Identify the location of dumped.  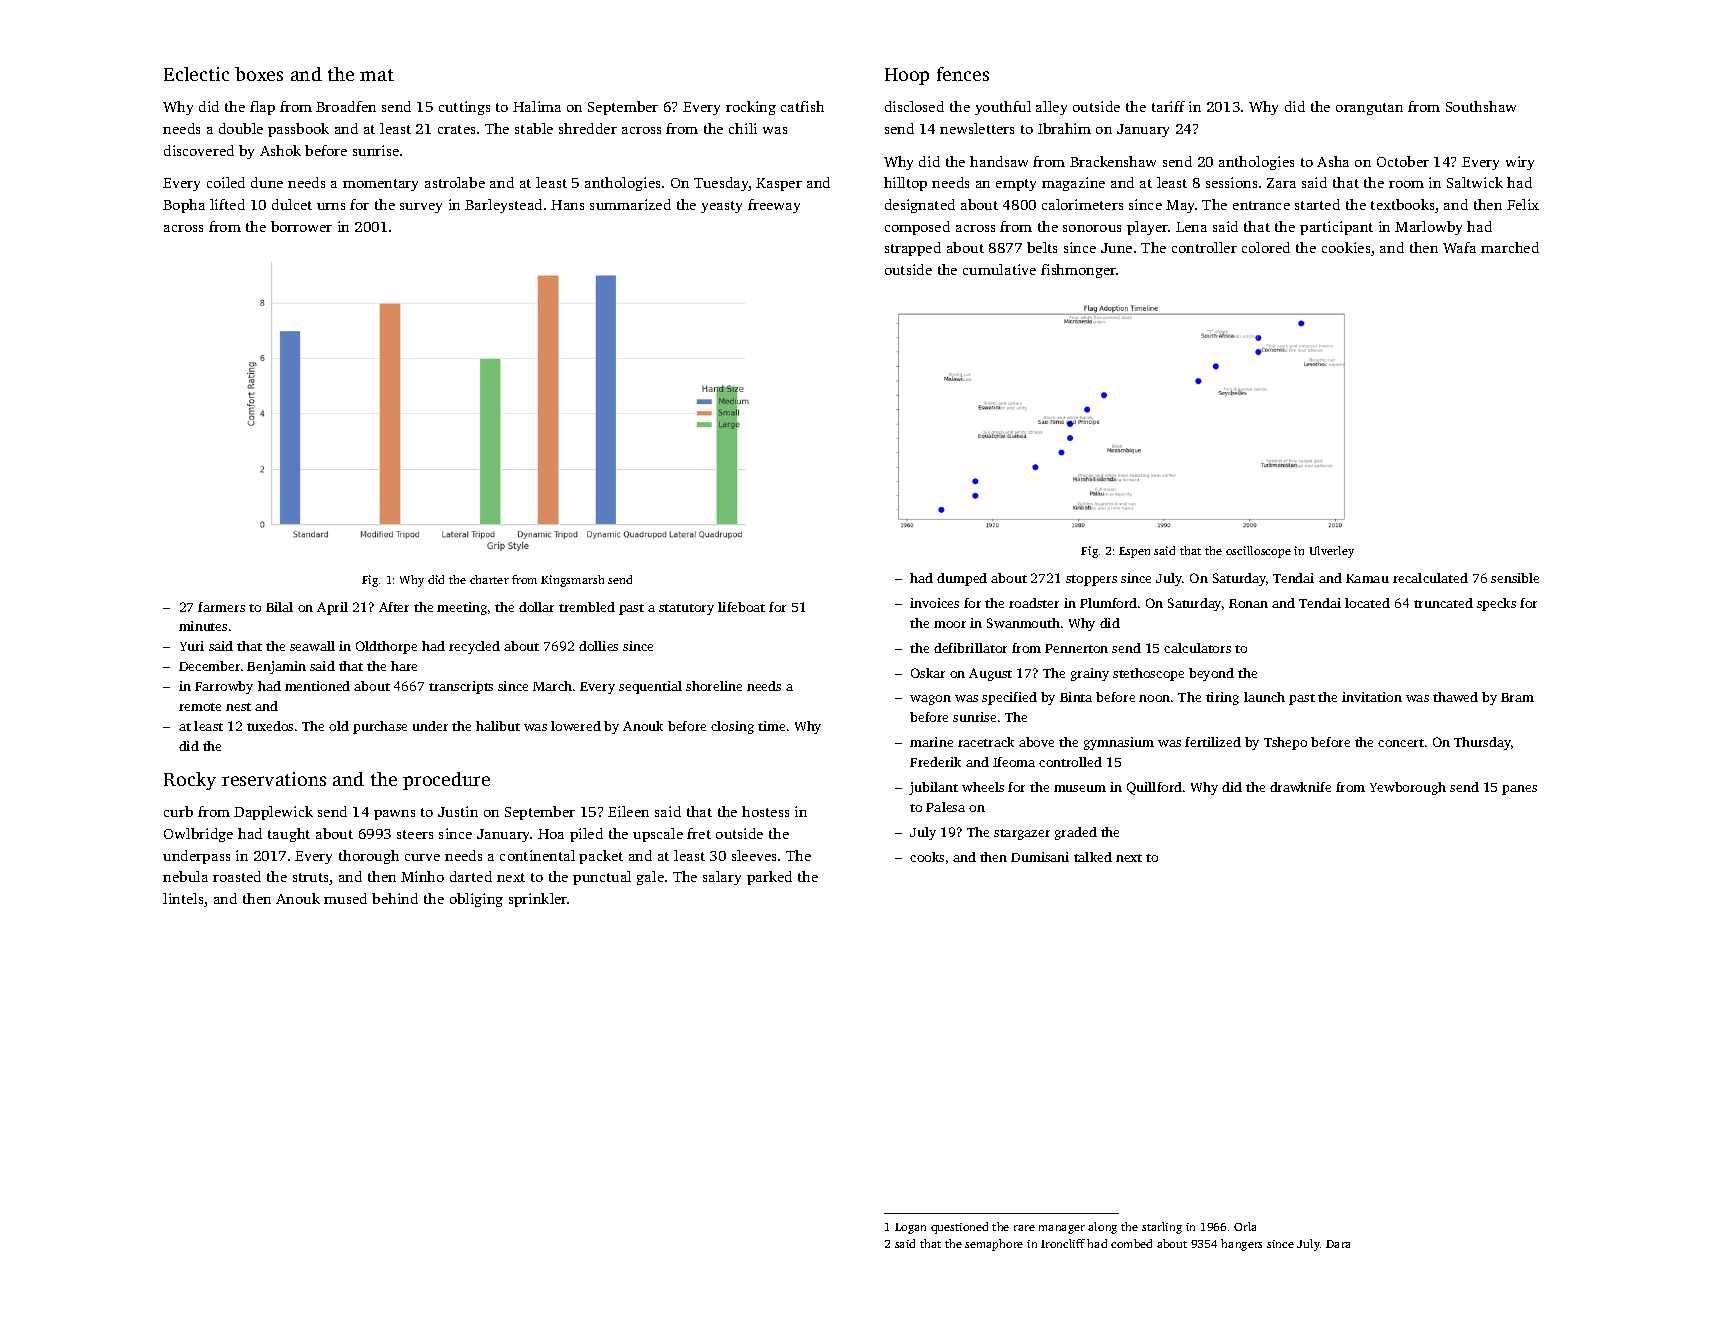
(962, 579).
